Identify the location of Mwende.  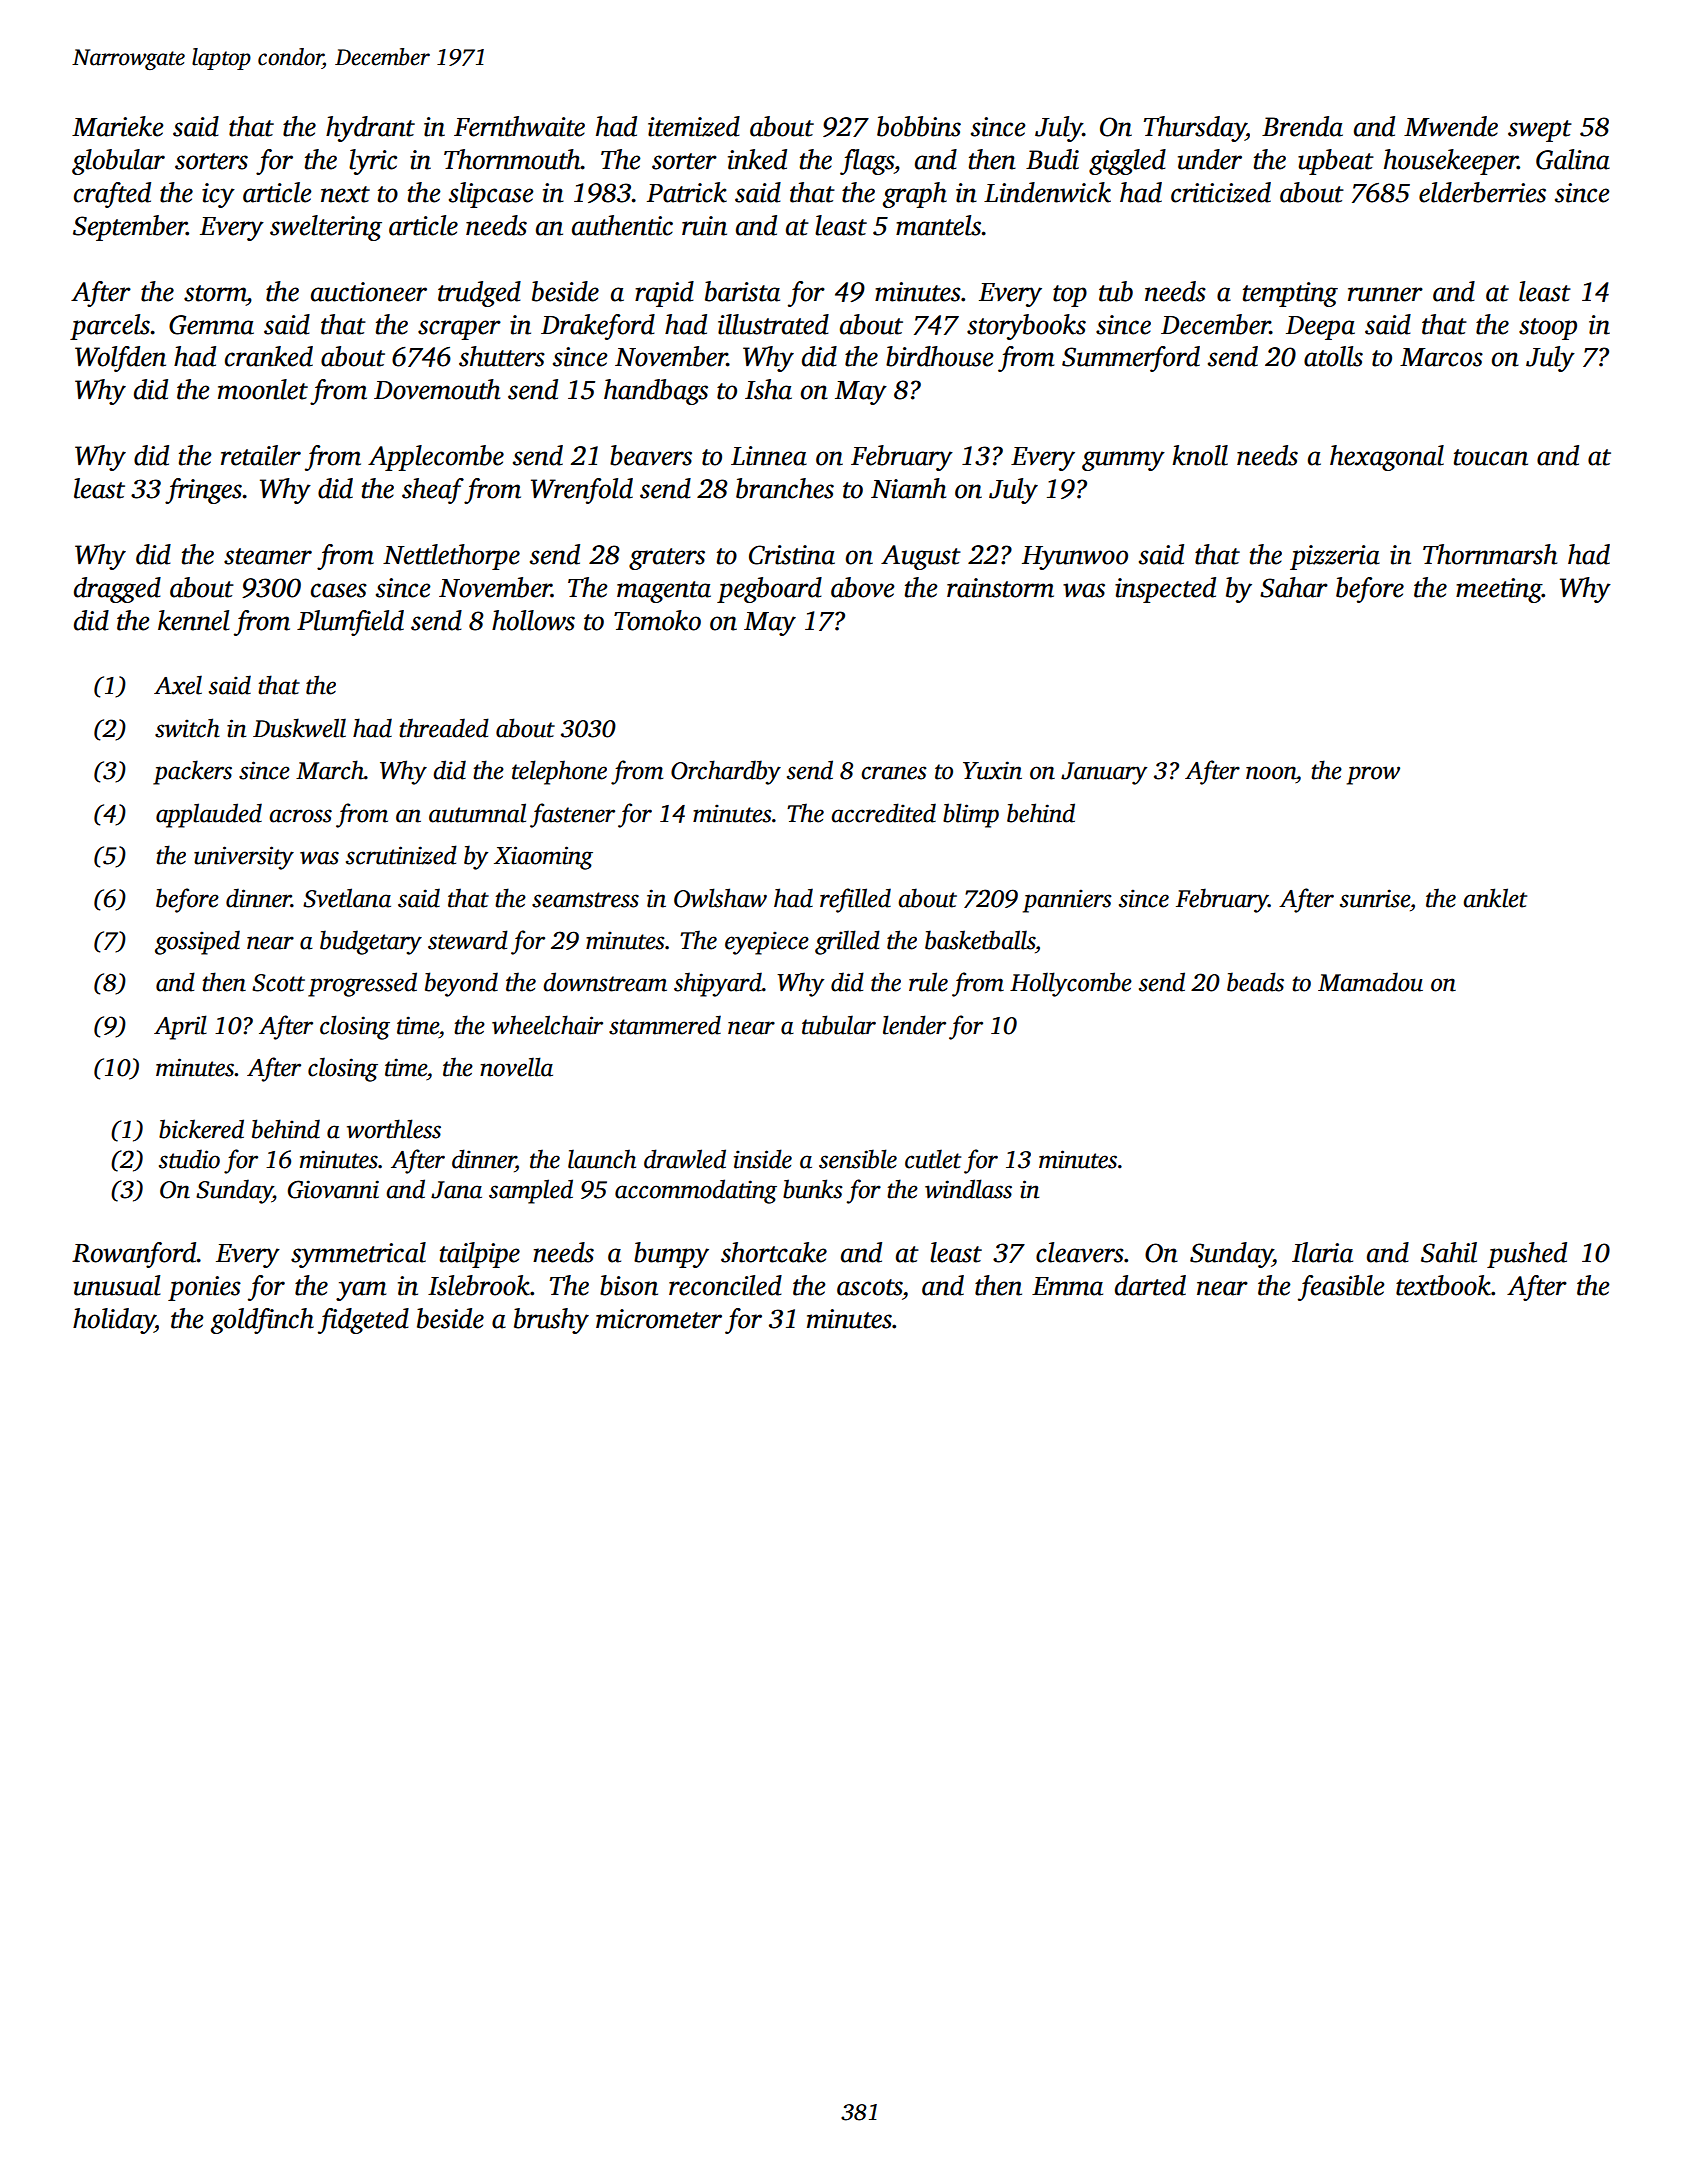
(1451, 126).
